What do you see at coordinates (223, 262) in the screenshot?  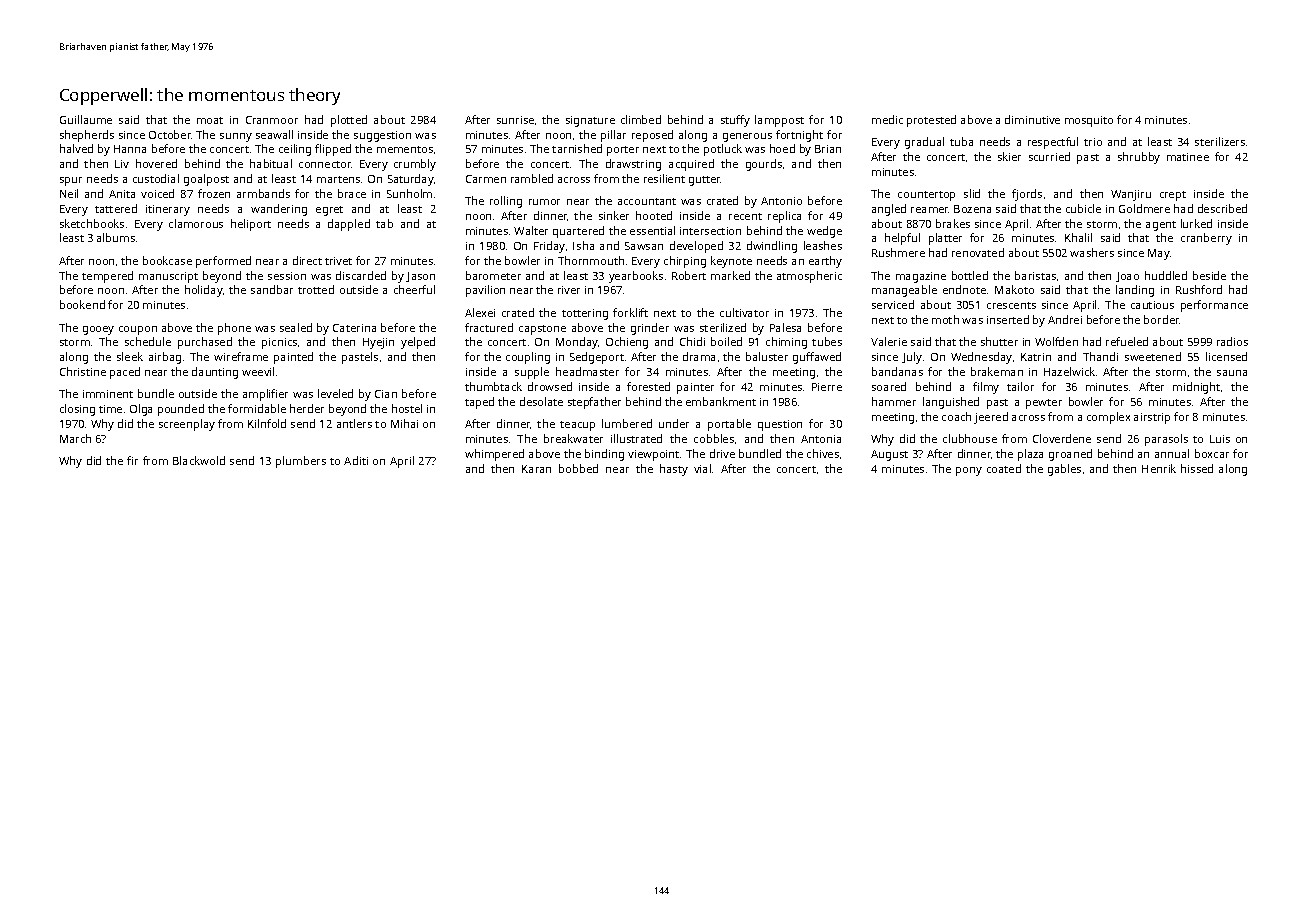 I see `performed` at bounding box center [223, 262].
